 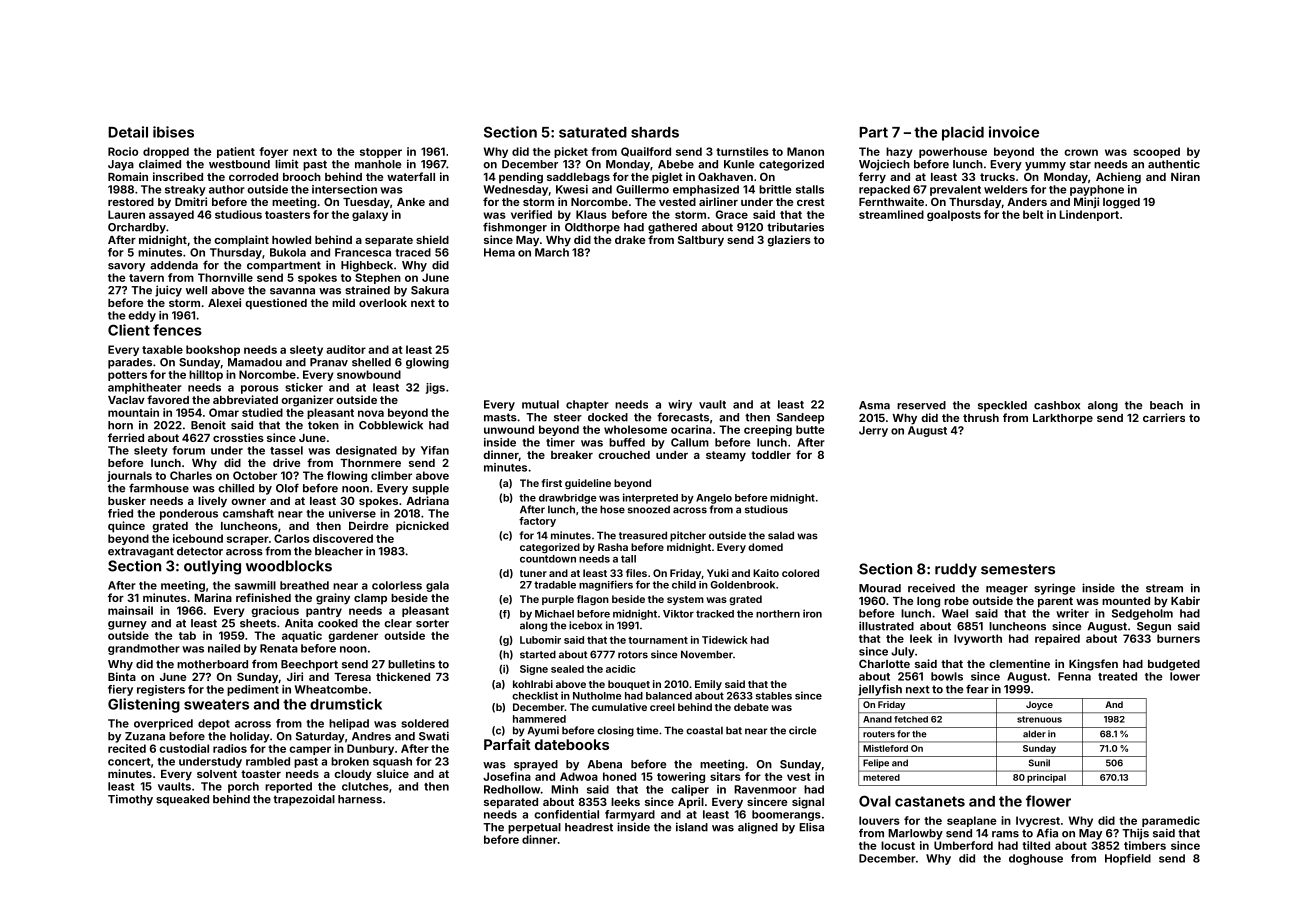 What do you see at coordinates (130, 800) in the screenshot?
I see `Timothy` at bounding box center [130, 800].
